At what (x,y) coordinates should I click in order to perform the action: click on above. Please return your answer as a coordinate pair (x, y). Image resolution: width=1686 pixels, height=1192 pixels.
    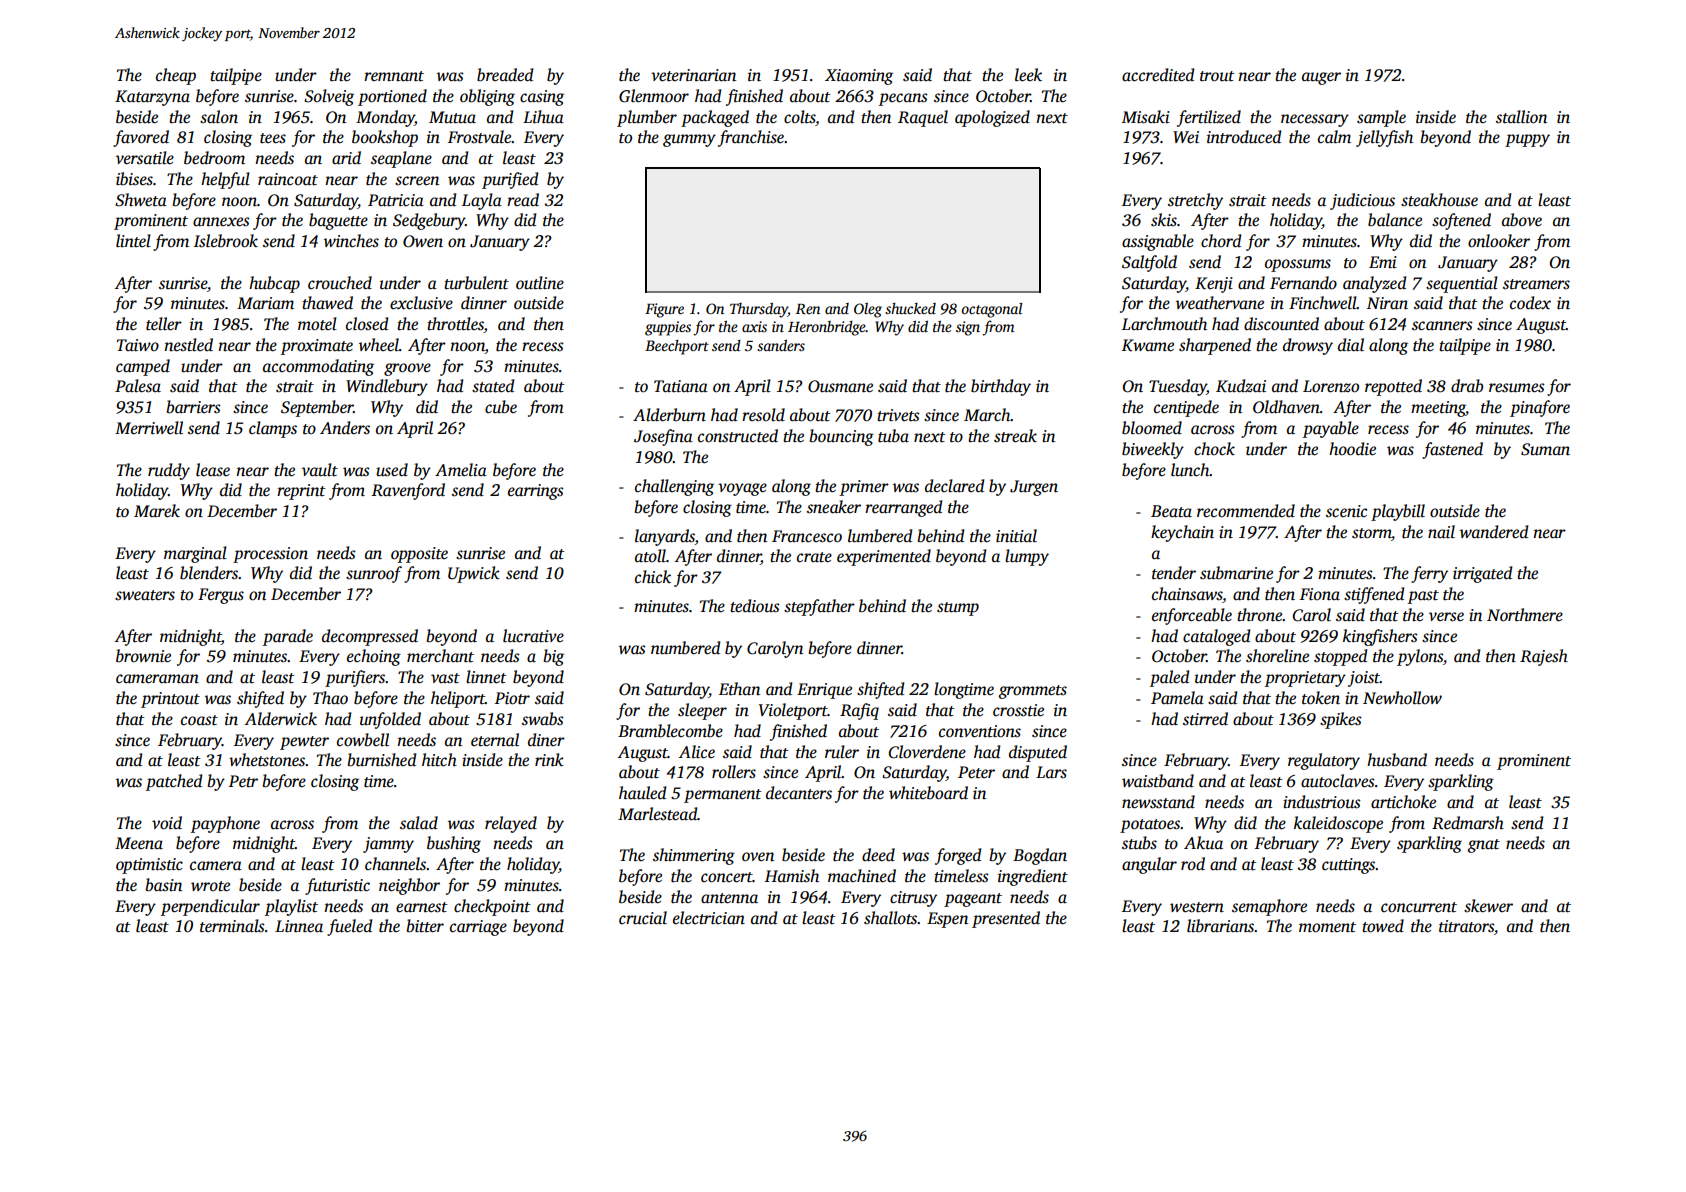
    Looking at the image, I should click on (1522, 219).
